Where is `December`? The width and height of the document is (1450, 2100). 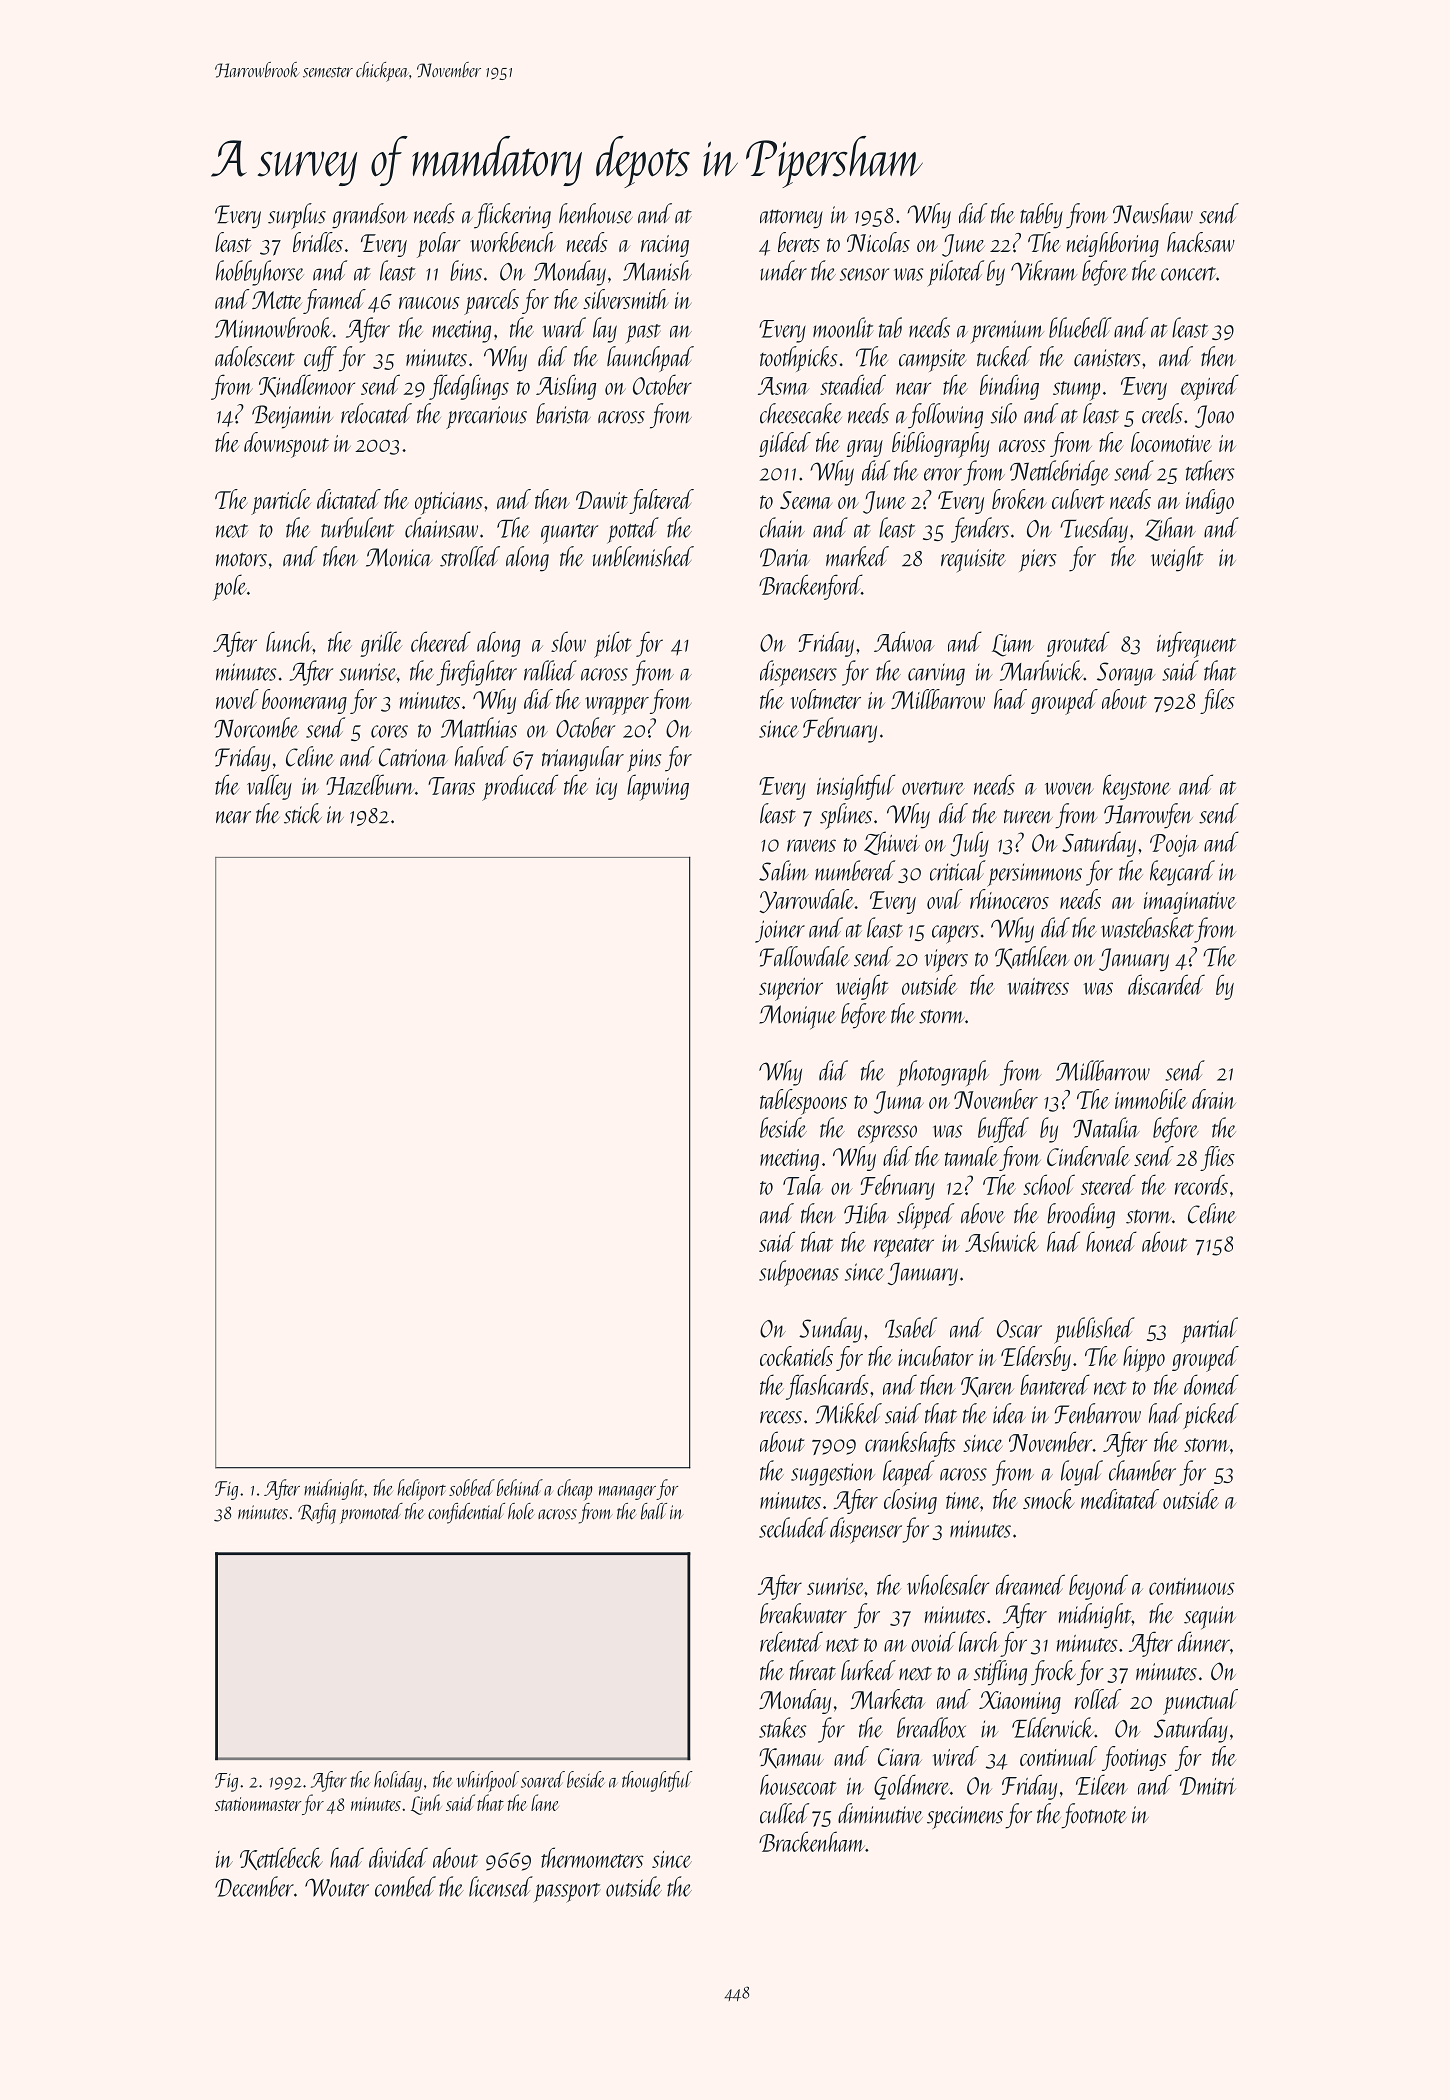
December is located at coordinates (254, 1886).
